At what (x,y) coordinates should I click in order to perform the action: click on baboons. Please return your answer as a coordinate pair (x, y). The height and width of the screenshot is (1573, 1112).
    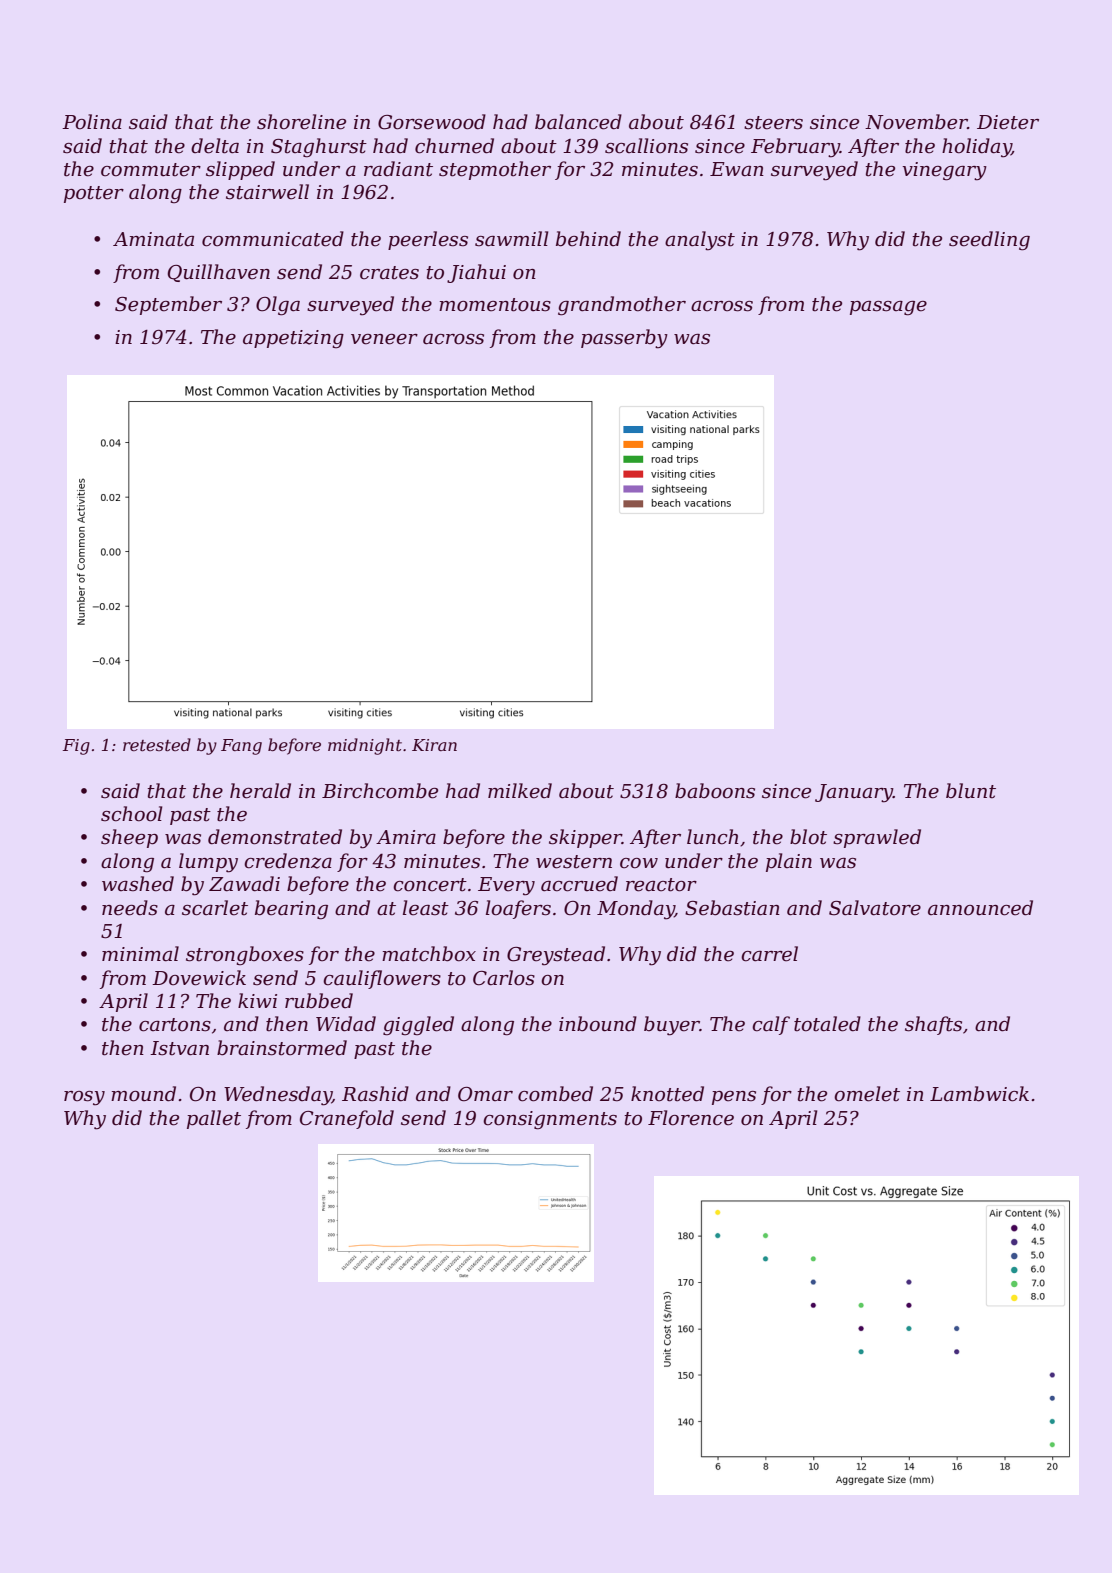
    Looking at the image, I should click on (715, 791).
